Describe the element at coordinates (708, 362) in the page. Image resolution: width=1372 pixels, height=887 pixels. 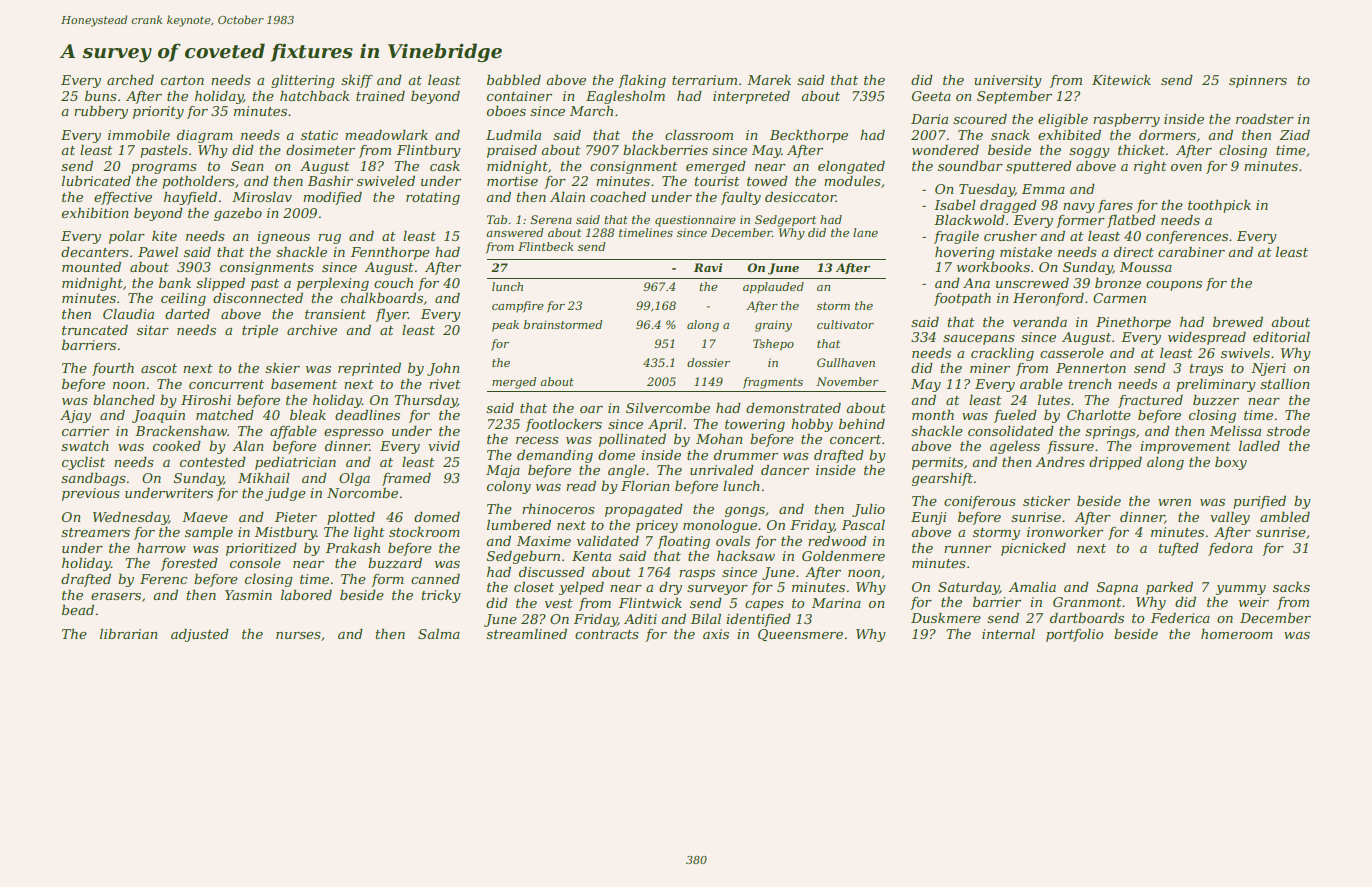
I see `dossier` at that location.
